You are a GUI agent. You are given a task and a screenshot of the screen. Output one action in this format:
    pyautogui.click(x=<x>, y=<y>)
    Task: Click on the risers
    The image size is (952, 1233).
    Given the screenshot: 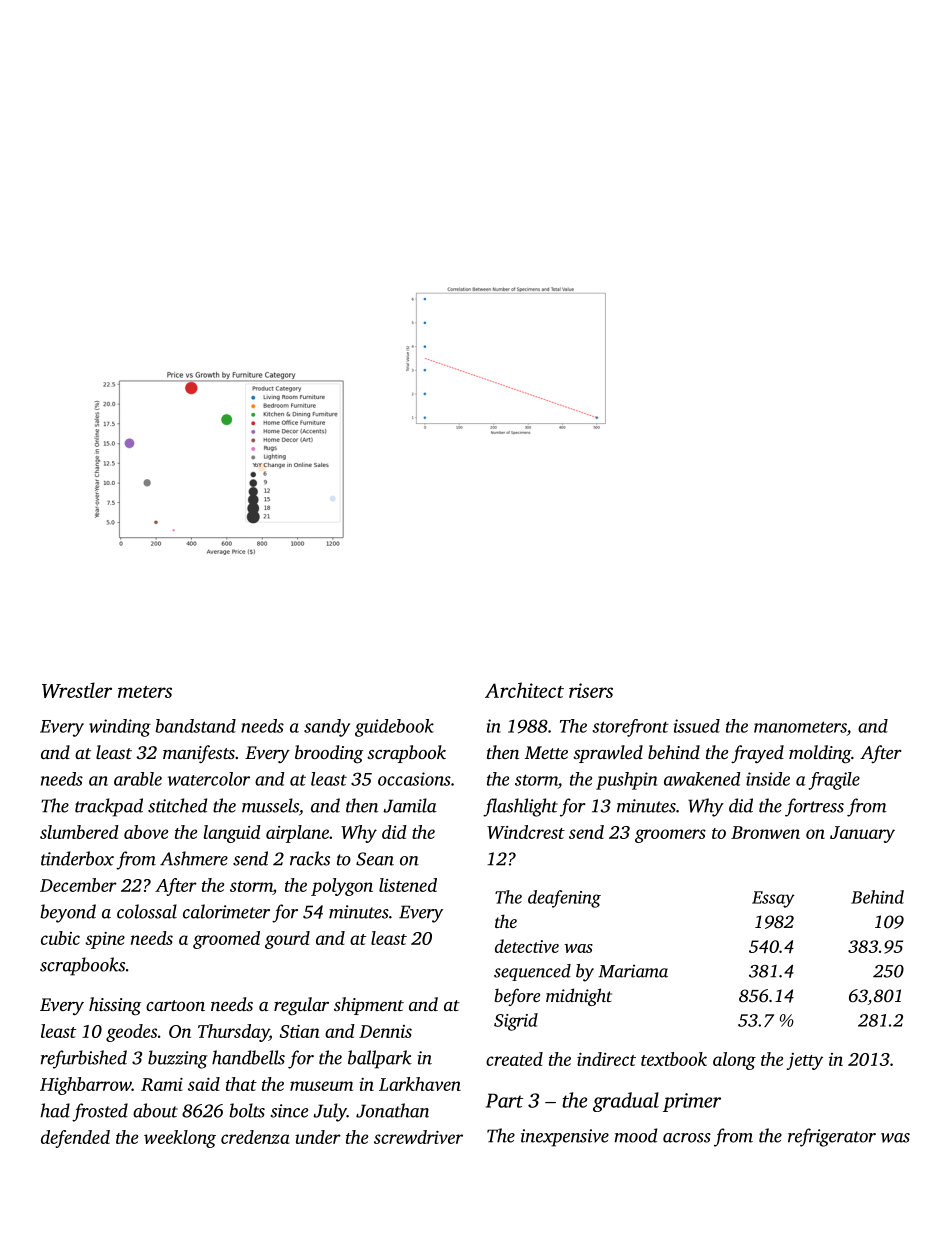 What is the action you would take?
    pyautogui.click(x=591, y=690)
